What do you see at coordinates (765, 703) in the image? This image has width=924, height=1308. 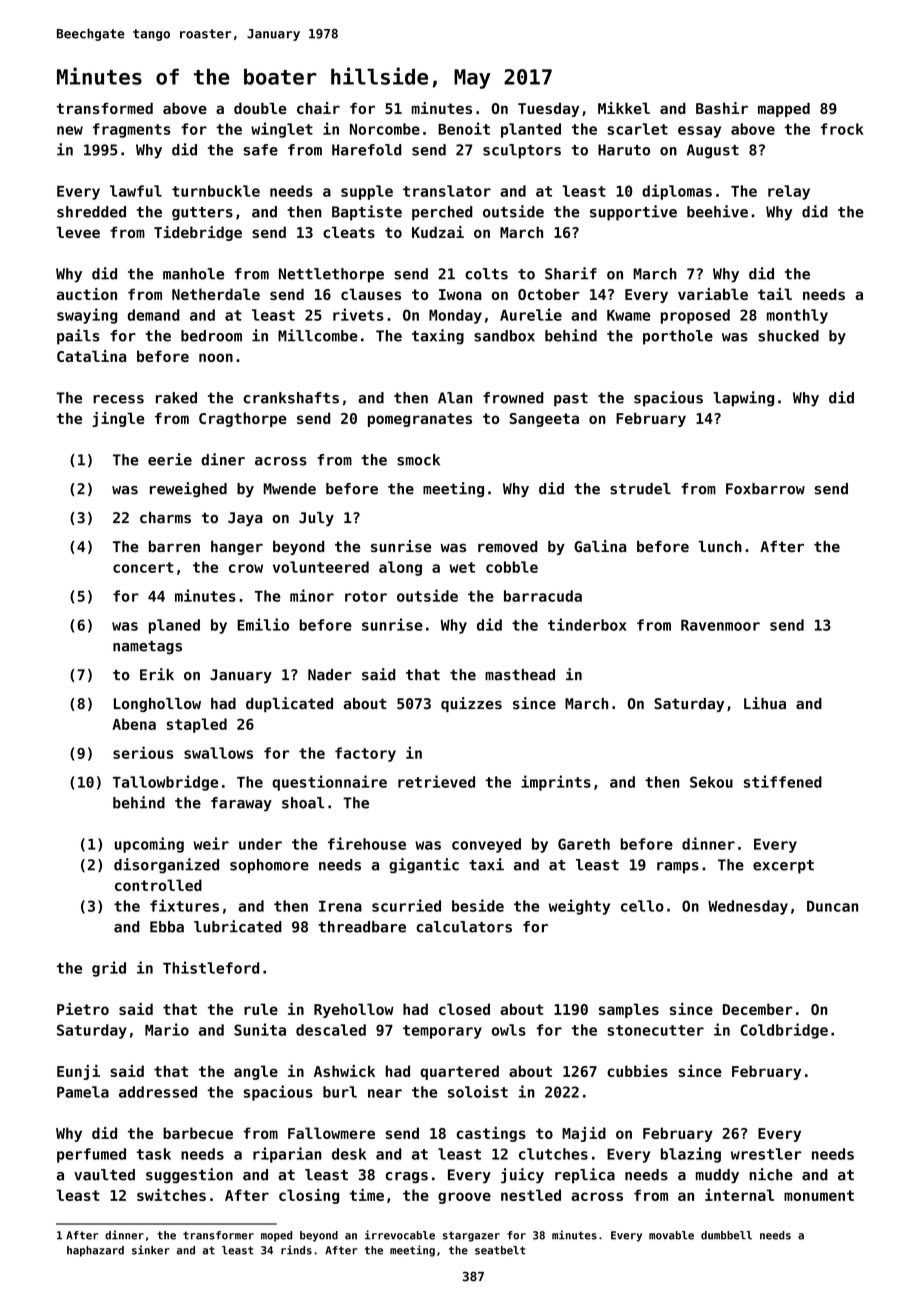 I see `Lihua` at bounding box center [765, 703].
